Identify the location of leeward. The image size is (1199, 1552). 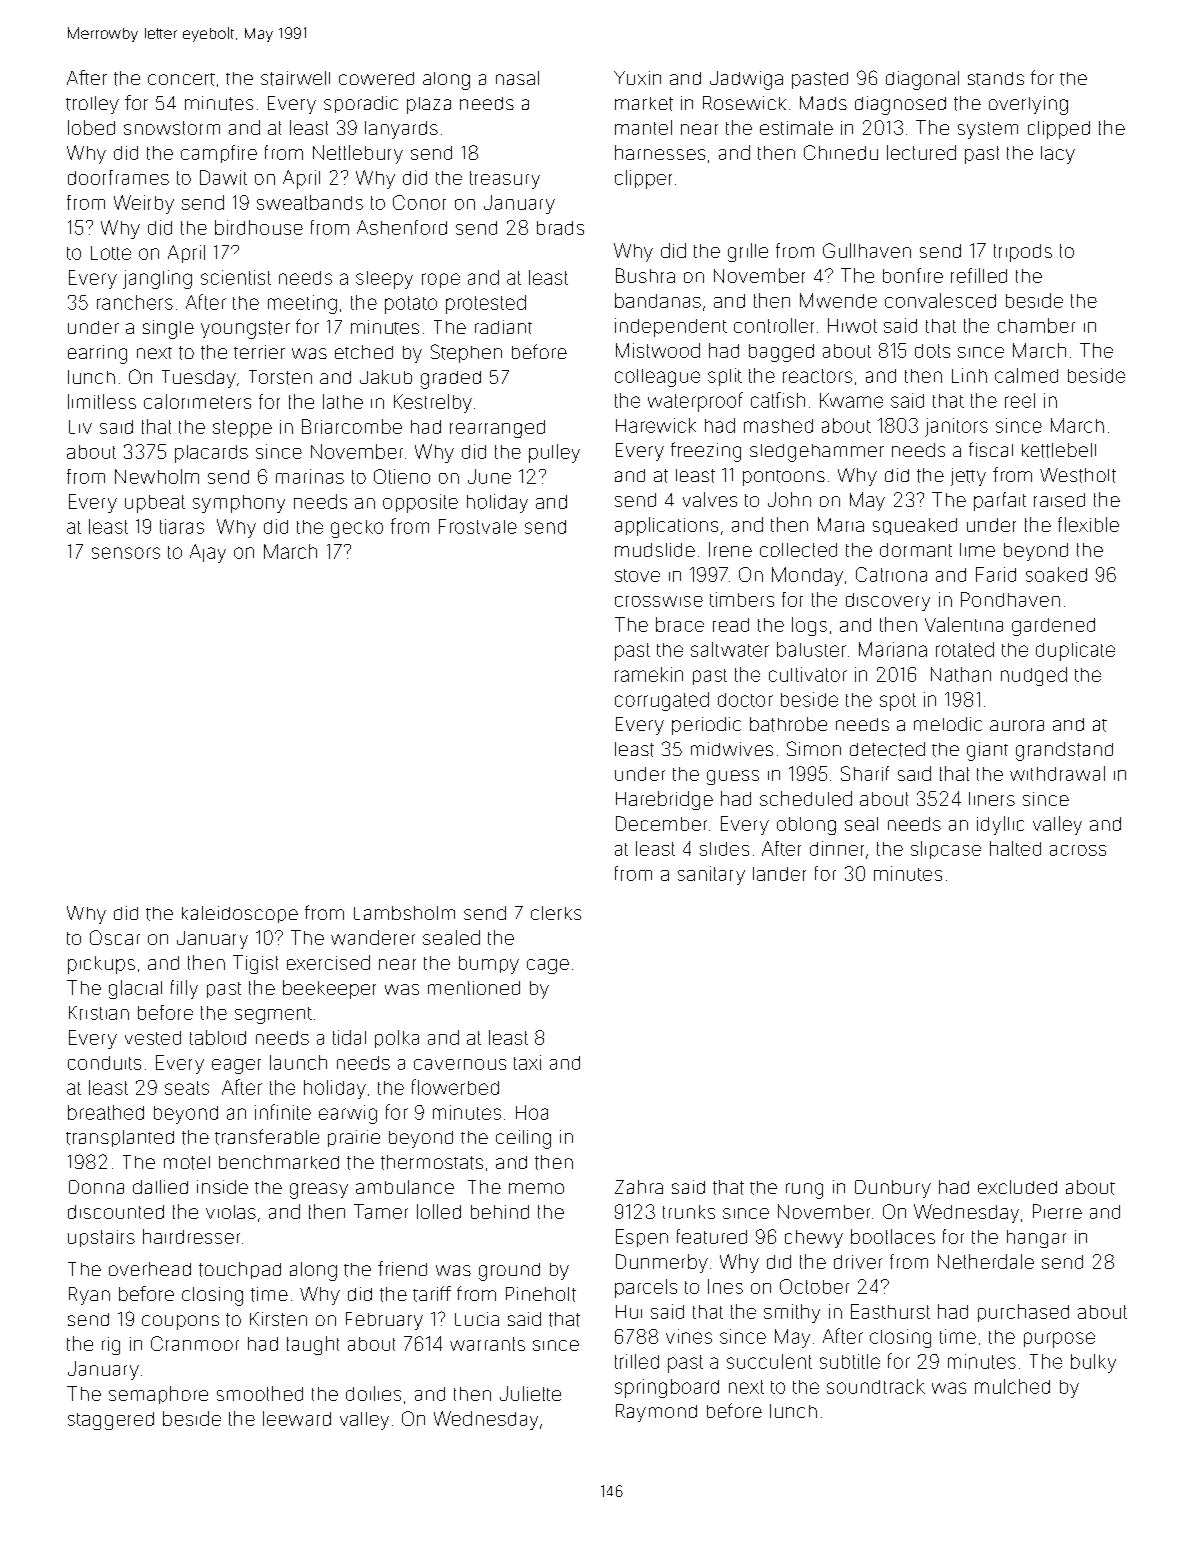
(297, 1418).
